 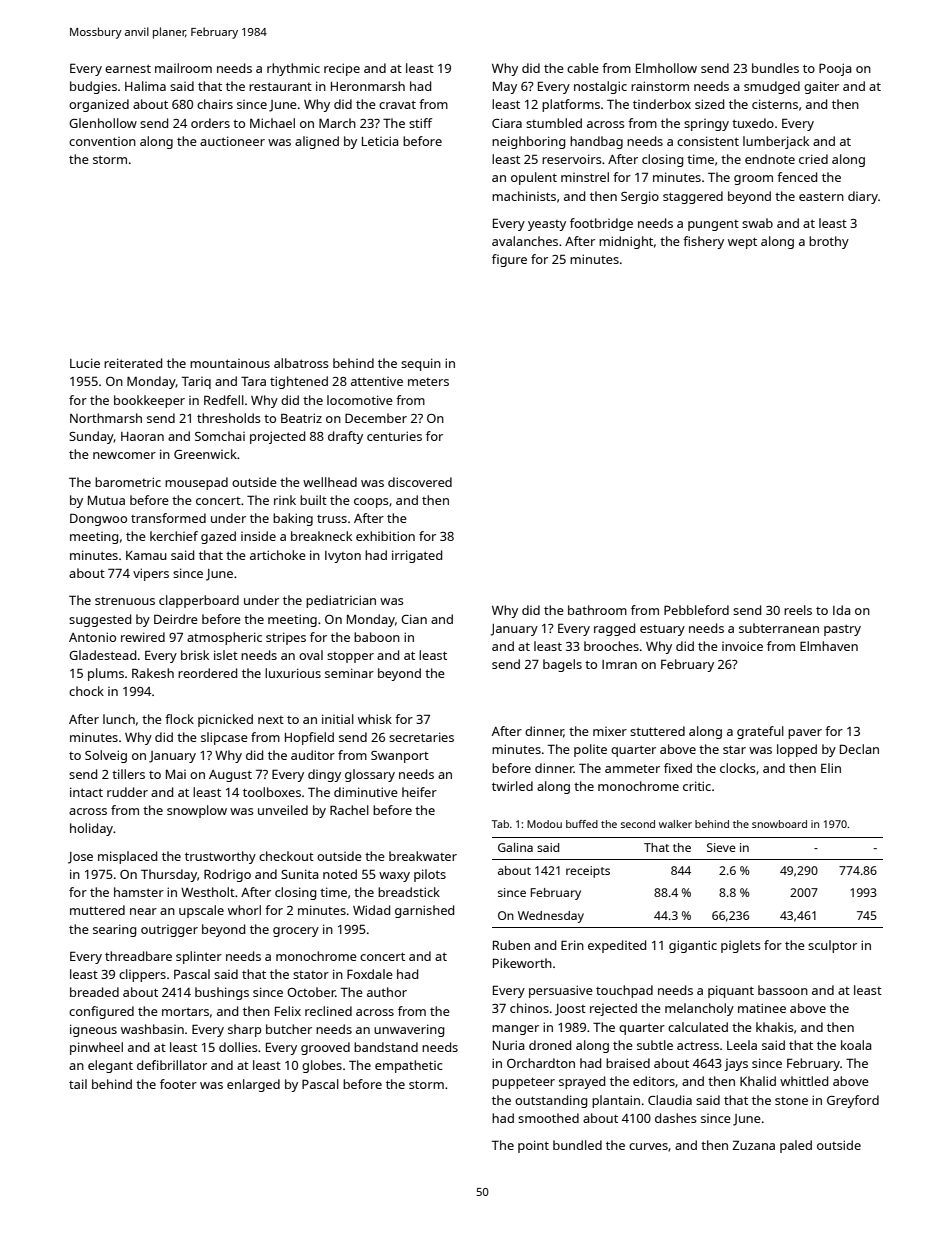 I want to click on recipe, so click(x=342, y=69).
